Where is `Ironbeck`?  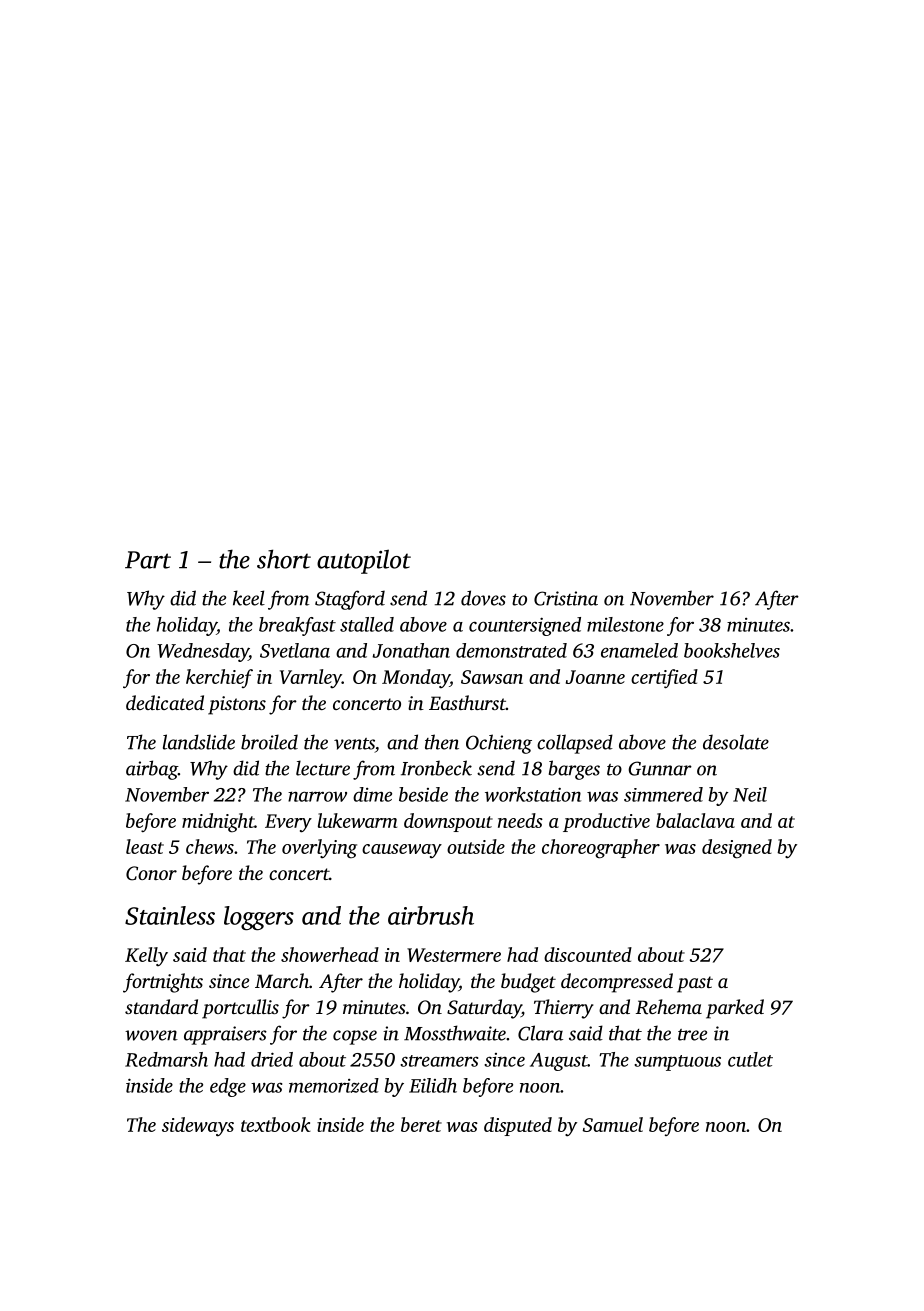
Ironbeck is located at coordinates (436, 768).
